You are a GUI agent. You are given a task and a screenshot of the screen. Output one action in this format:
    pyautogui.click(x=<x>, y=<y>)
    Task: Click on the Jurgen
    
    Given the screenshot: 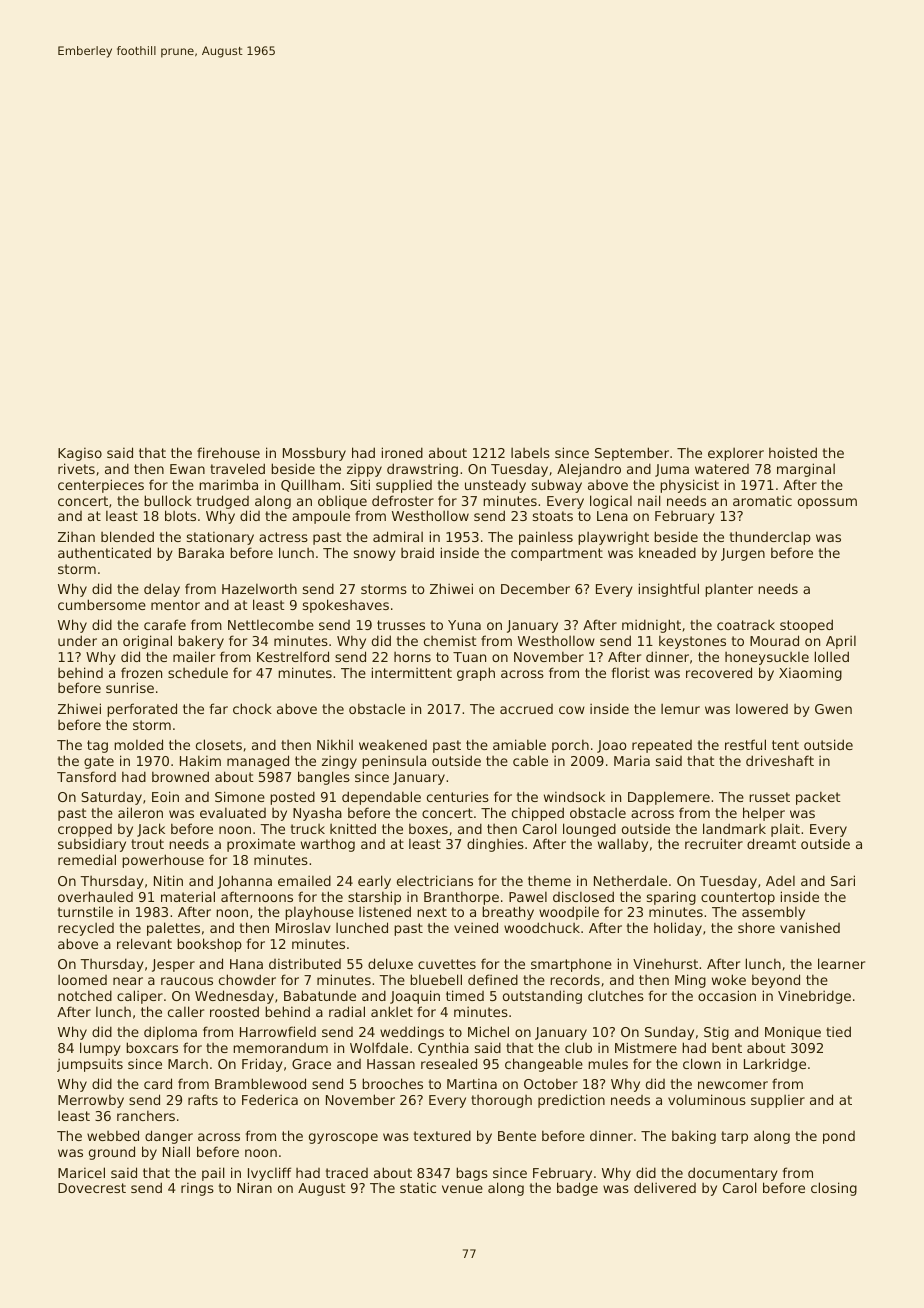 What is the action you would take?
    pyautogui.click(x=743, y=554)
